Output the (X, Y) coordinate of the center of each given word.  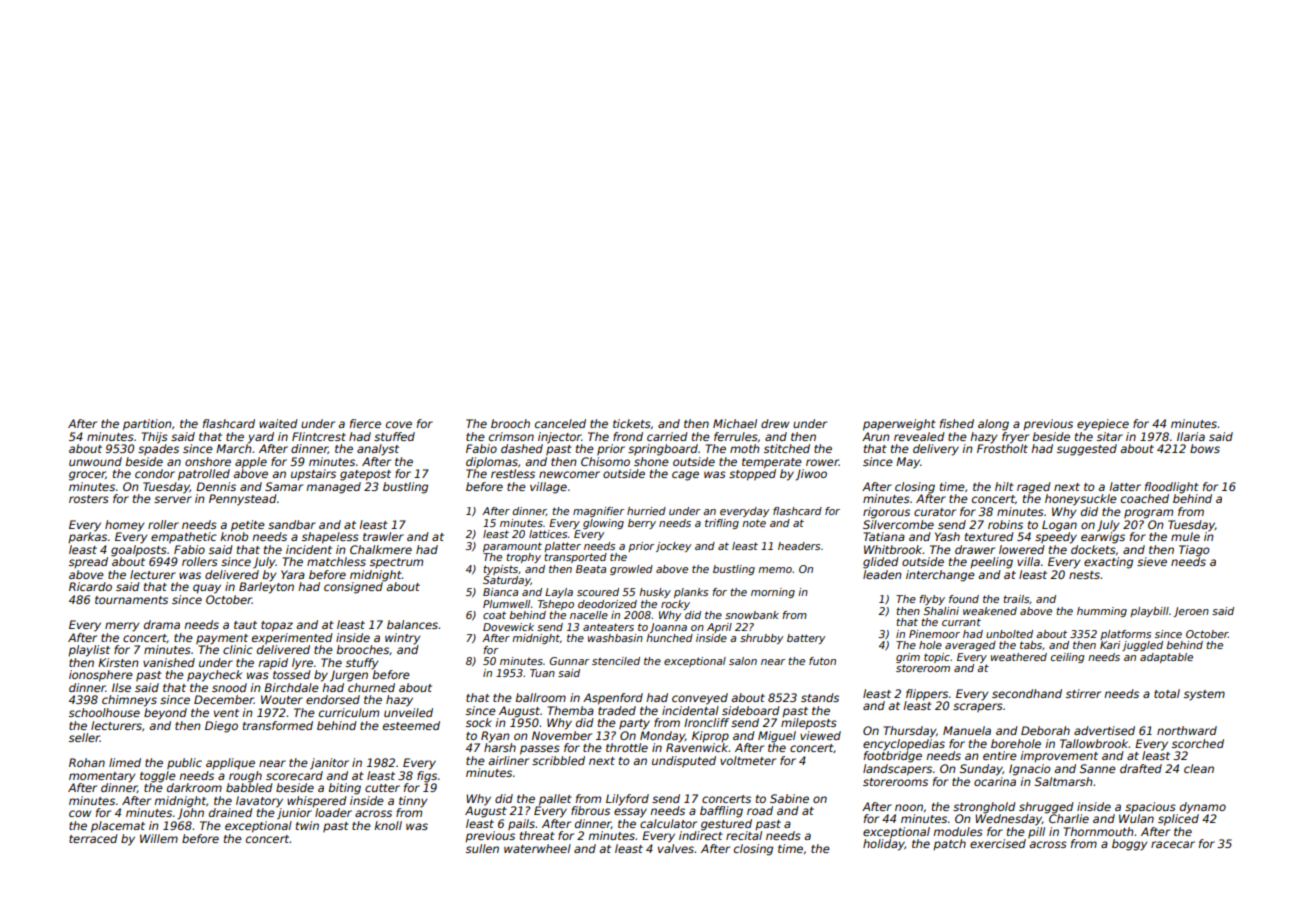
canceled (560, 423)
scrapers (978, 707)
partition (147, 425)
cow (80, 813)
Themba (571, 710)
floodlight (1172, 488)
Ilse (121, 687)
